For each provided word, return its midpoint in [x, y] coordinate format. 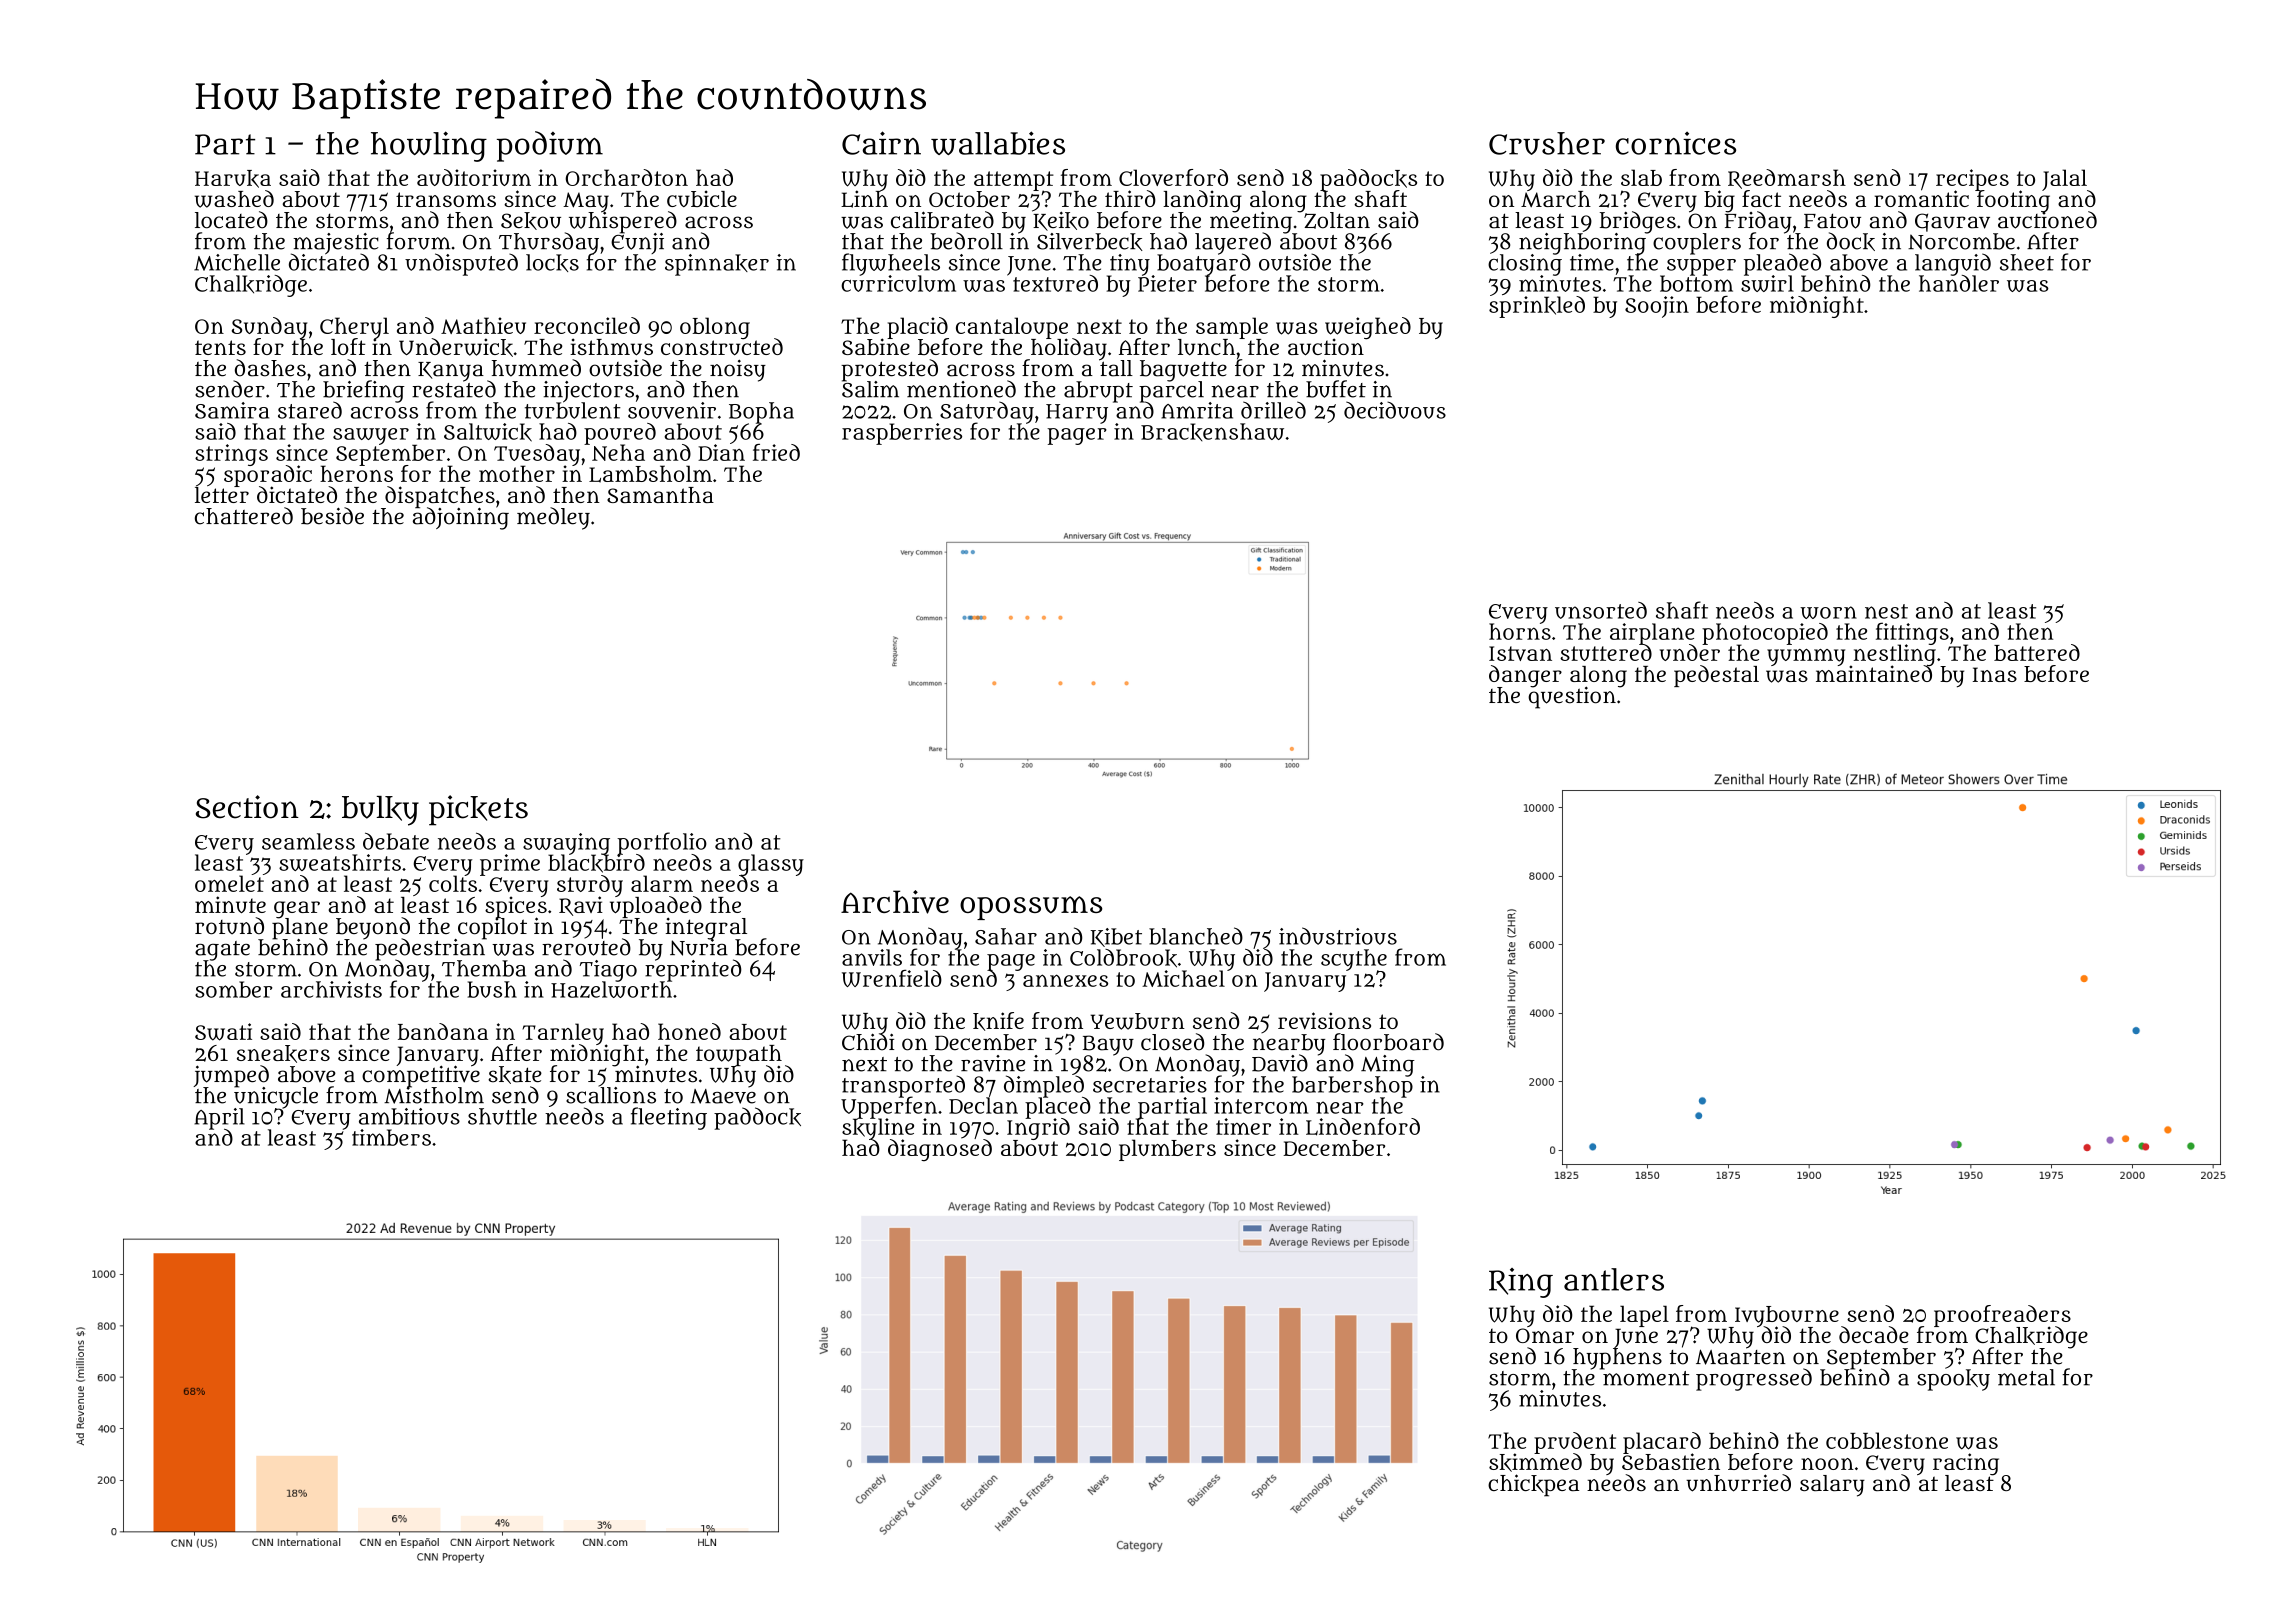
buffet [1336, 389]
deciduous [1395, 410]
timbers [391, 1137]
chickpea [1533, 1485]
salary [1832, 1486]
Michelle [237, 262]
